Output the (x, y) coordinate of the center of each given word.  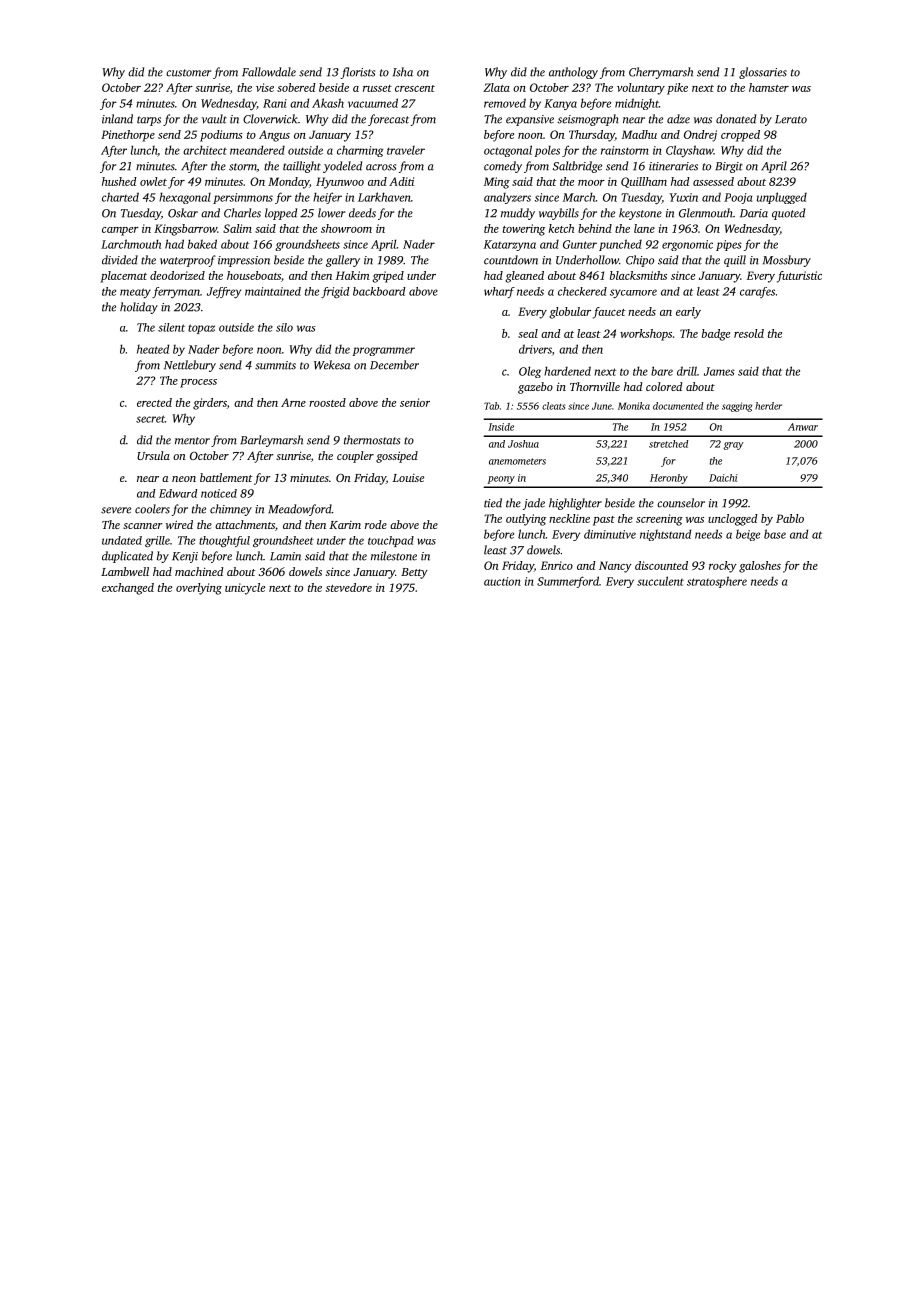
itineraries (673, 166)
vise (265, 87)
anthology (573, 73)
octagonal (508, 151)
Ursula (153, 455)
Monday (288, 183)
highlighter (575, 504)
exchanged (128, 589)
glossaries (763, 73)
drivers (535, 349)
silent (171, 327)
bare (662, 371)
